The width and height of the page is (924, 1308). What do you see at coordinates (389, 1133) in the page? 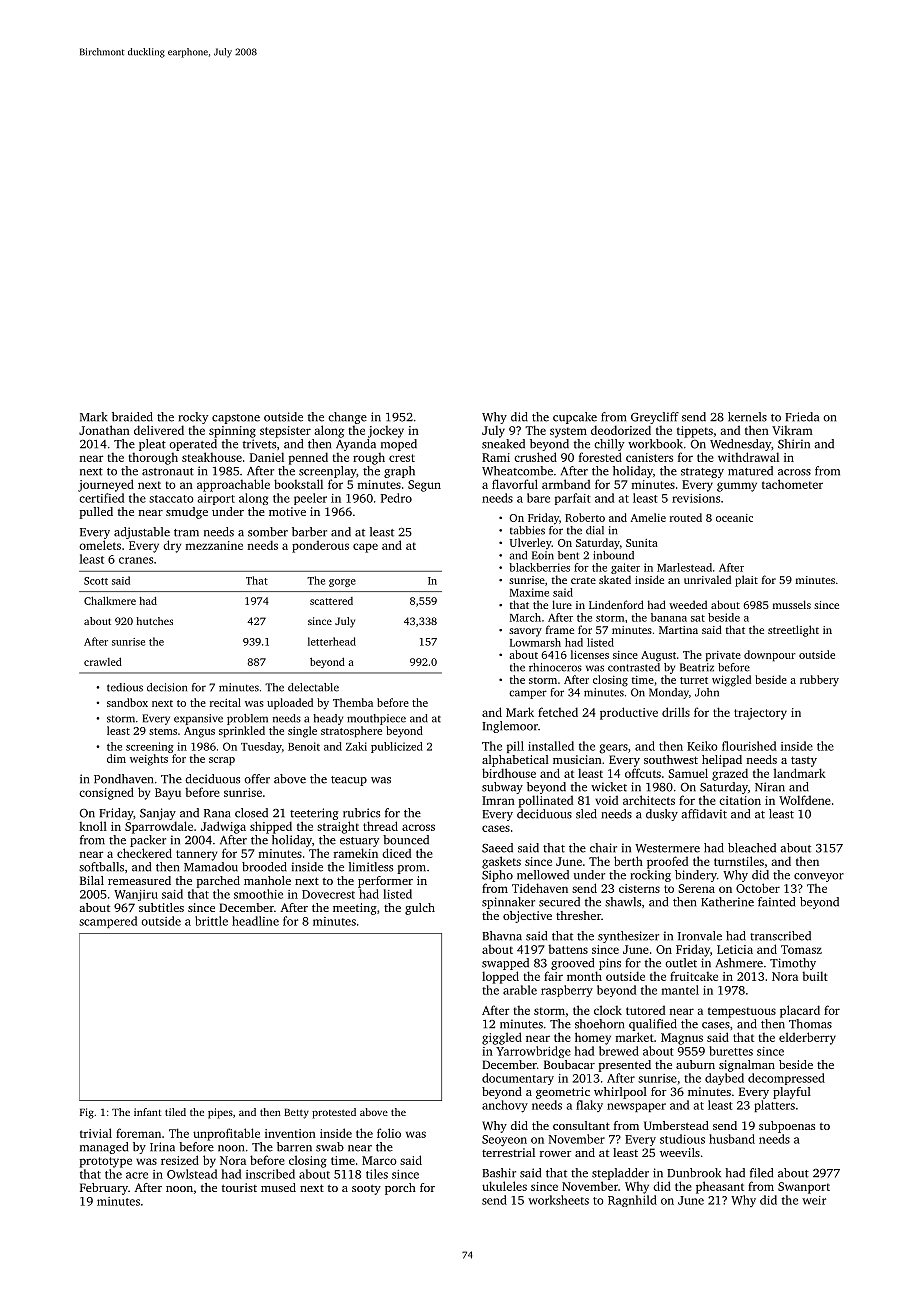
I see `folio` at bounding box center [389, 1133].
